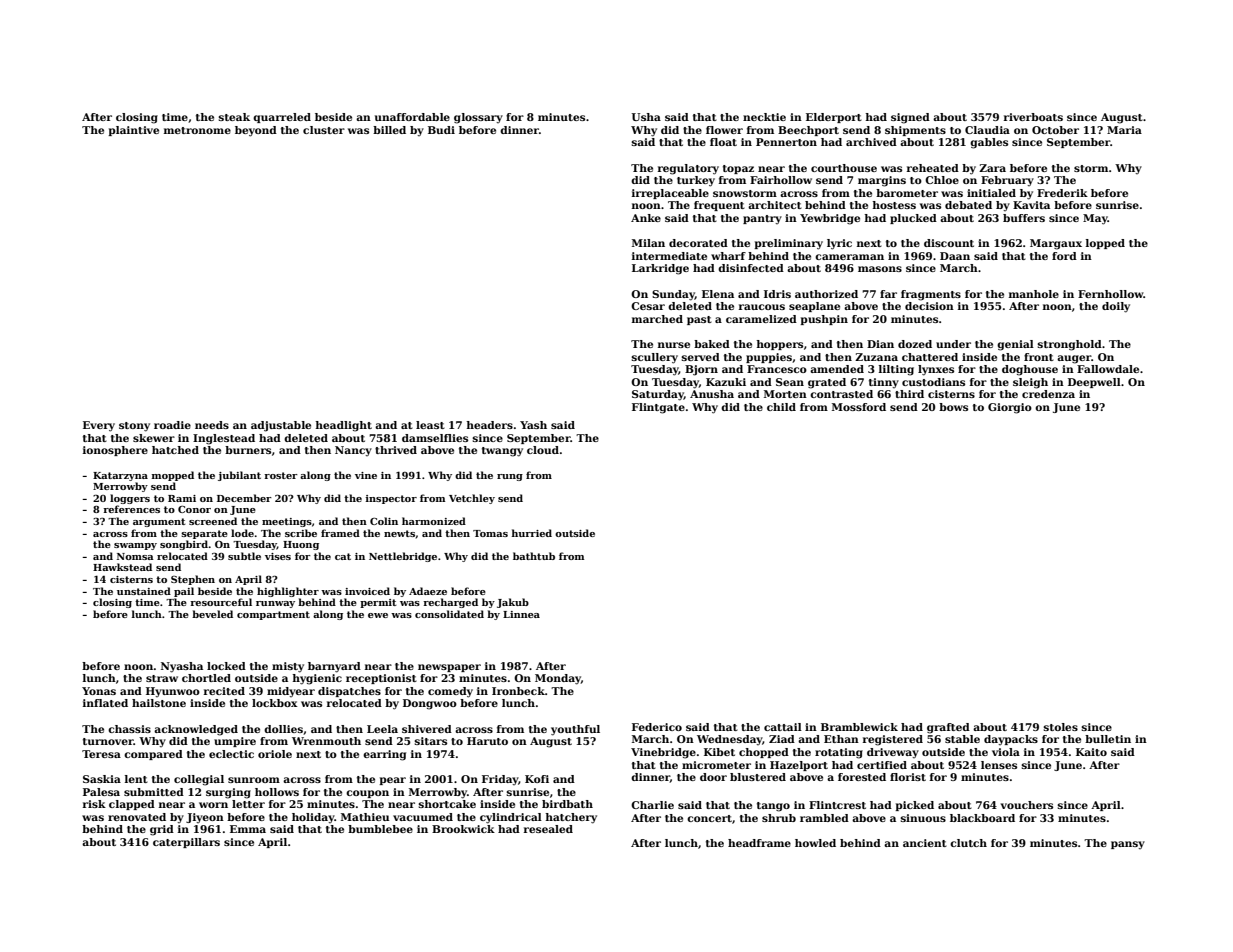 This screenshot has width=1233, height=952. I want to click on cloud, so click(543, 450).
